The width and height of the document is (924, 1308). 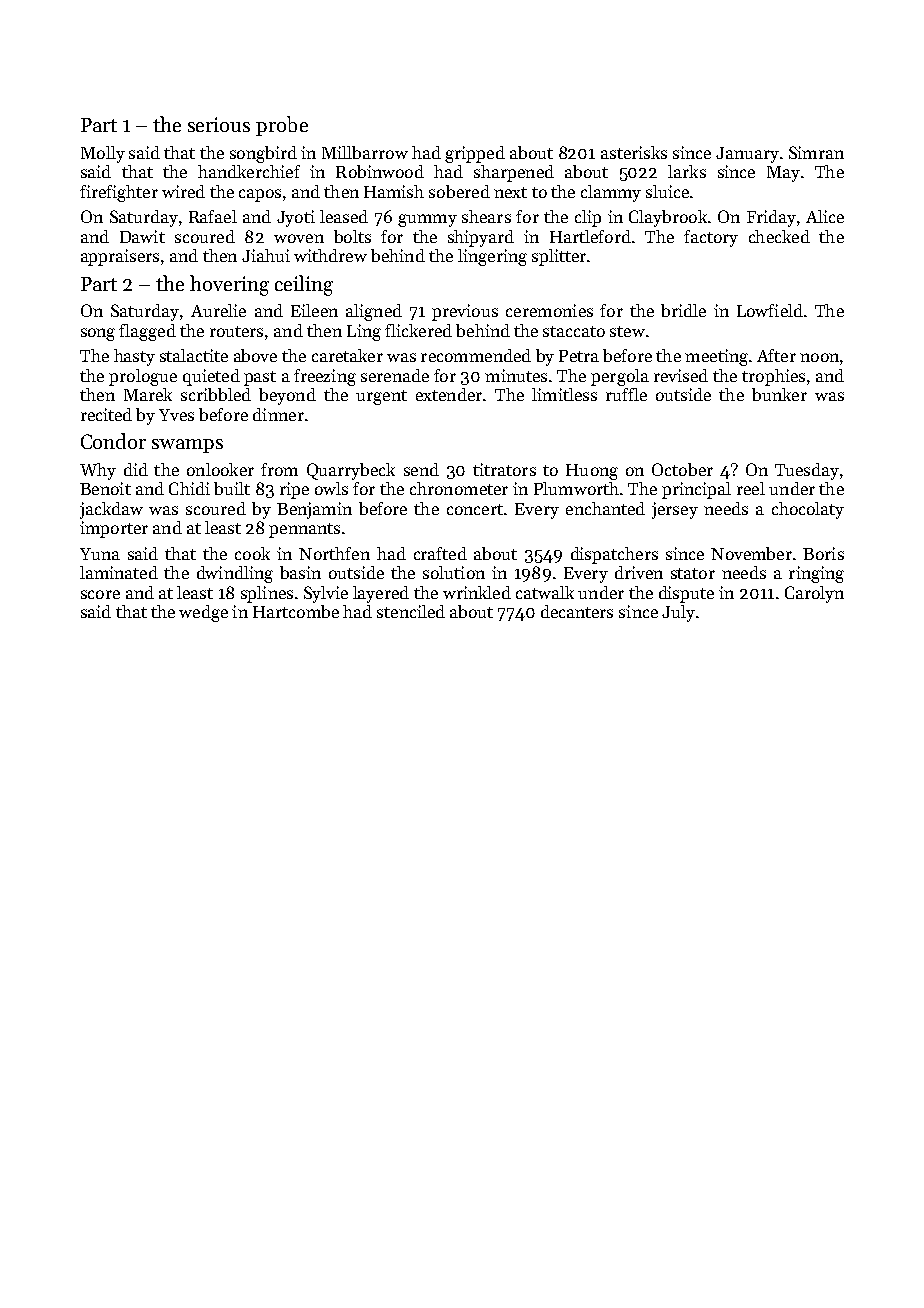 I want to click on dispatchers, so click(x=614, y=555).
